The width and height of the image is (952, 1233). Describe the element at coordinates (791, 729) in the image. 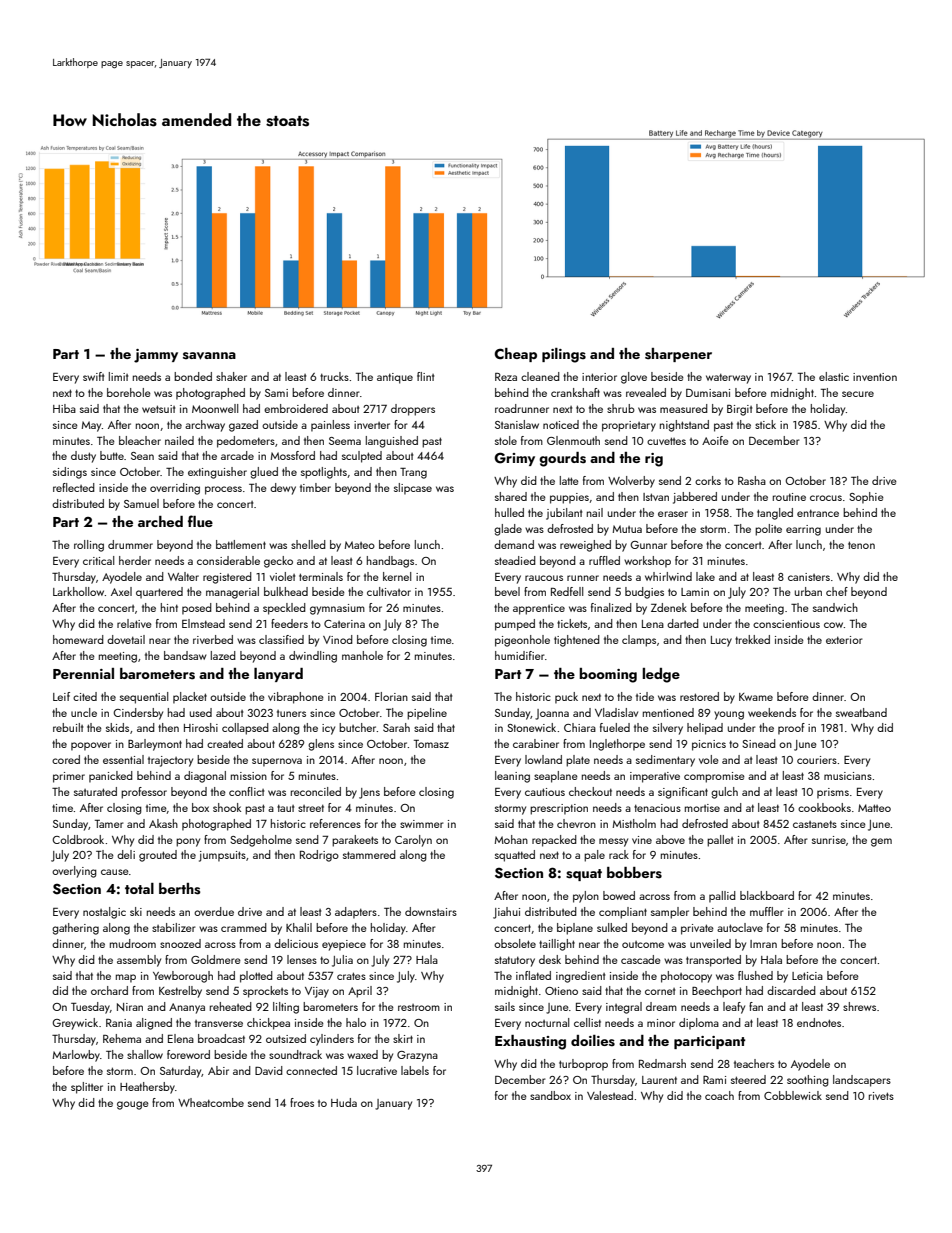

I see `proof` at that location.
